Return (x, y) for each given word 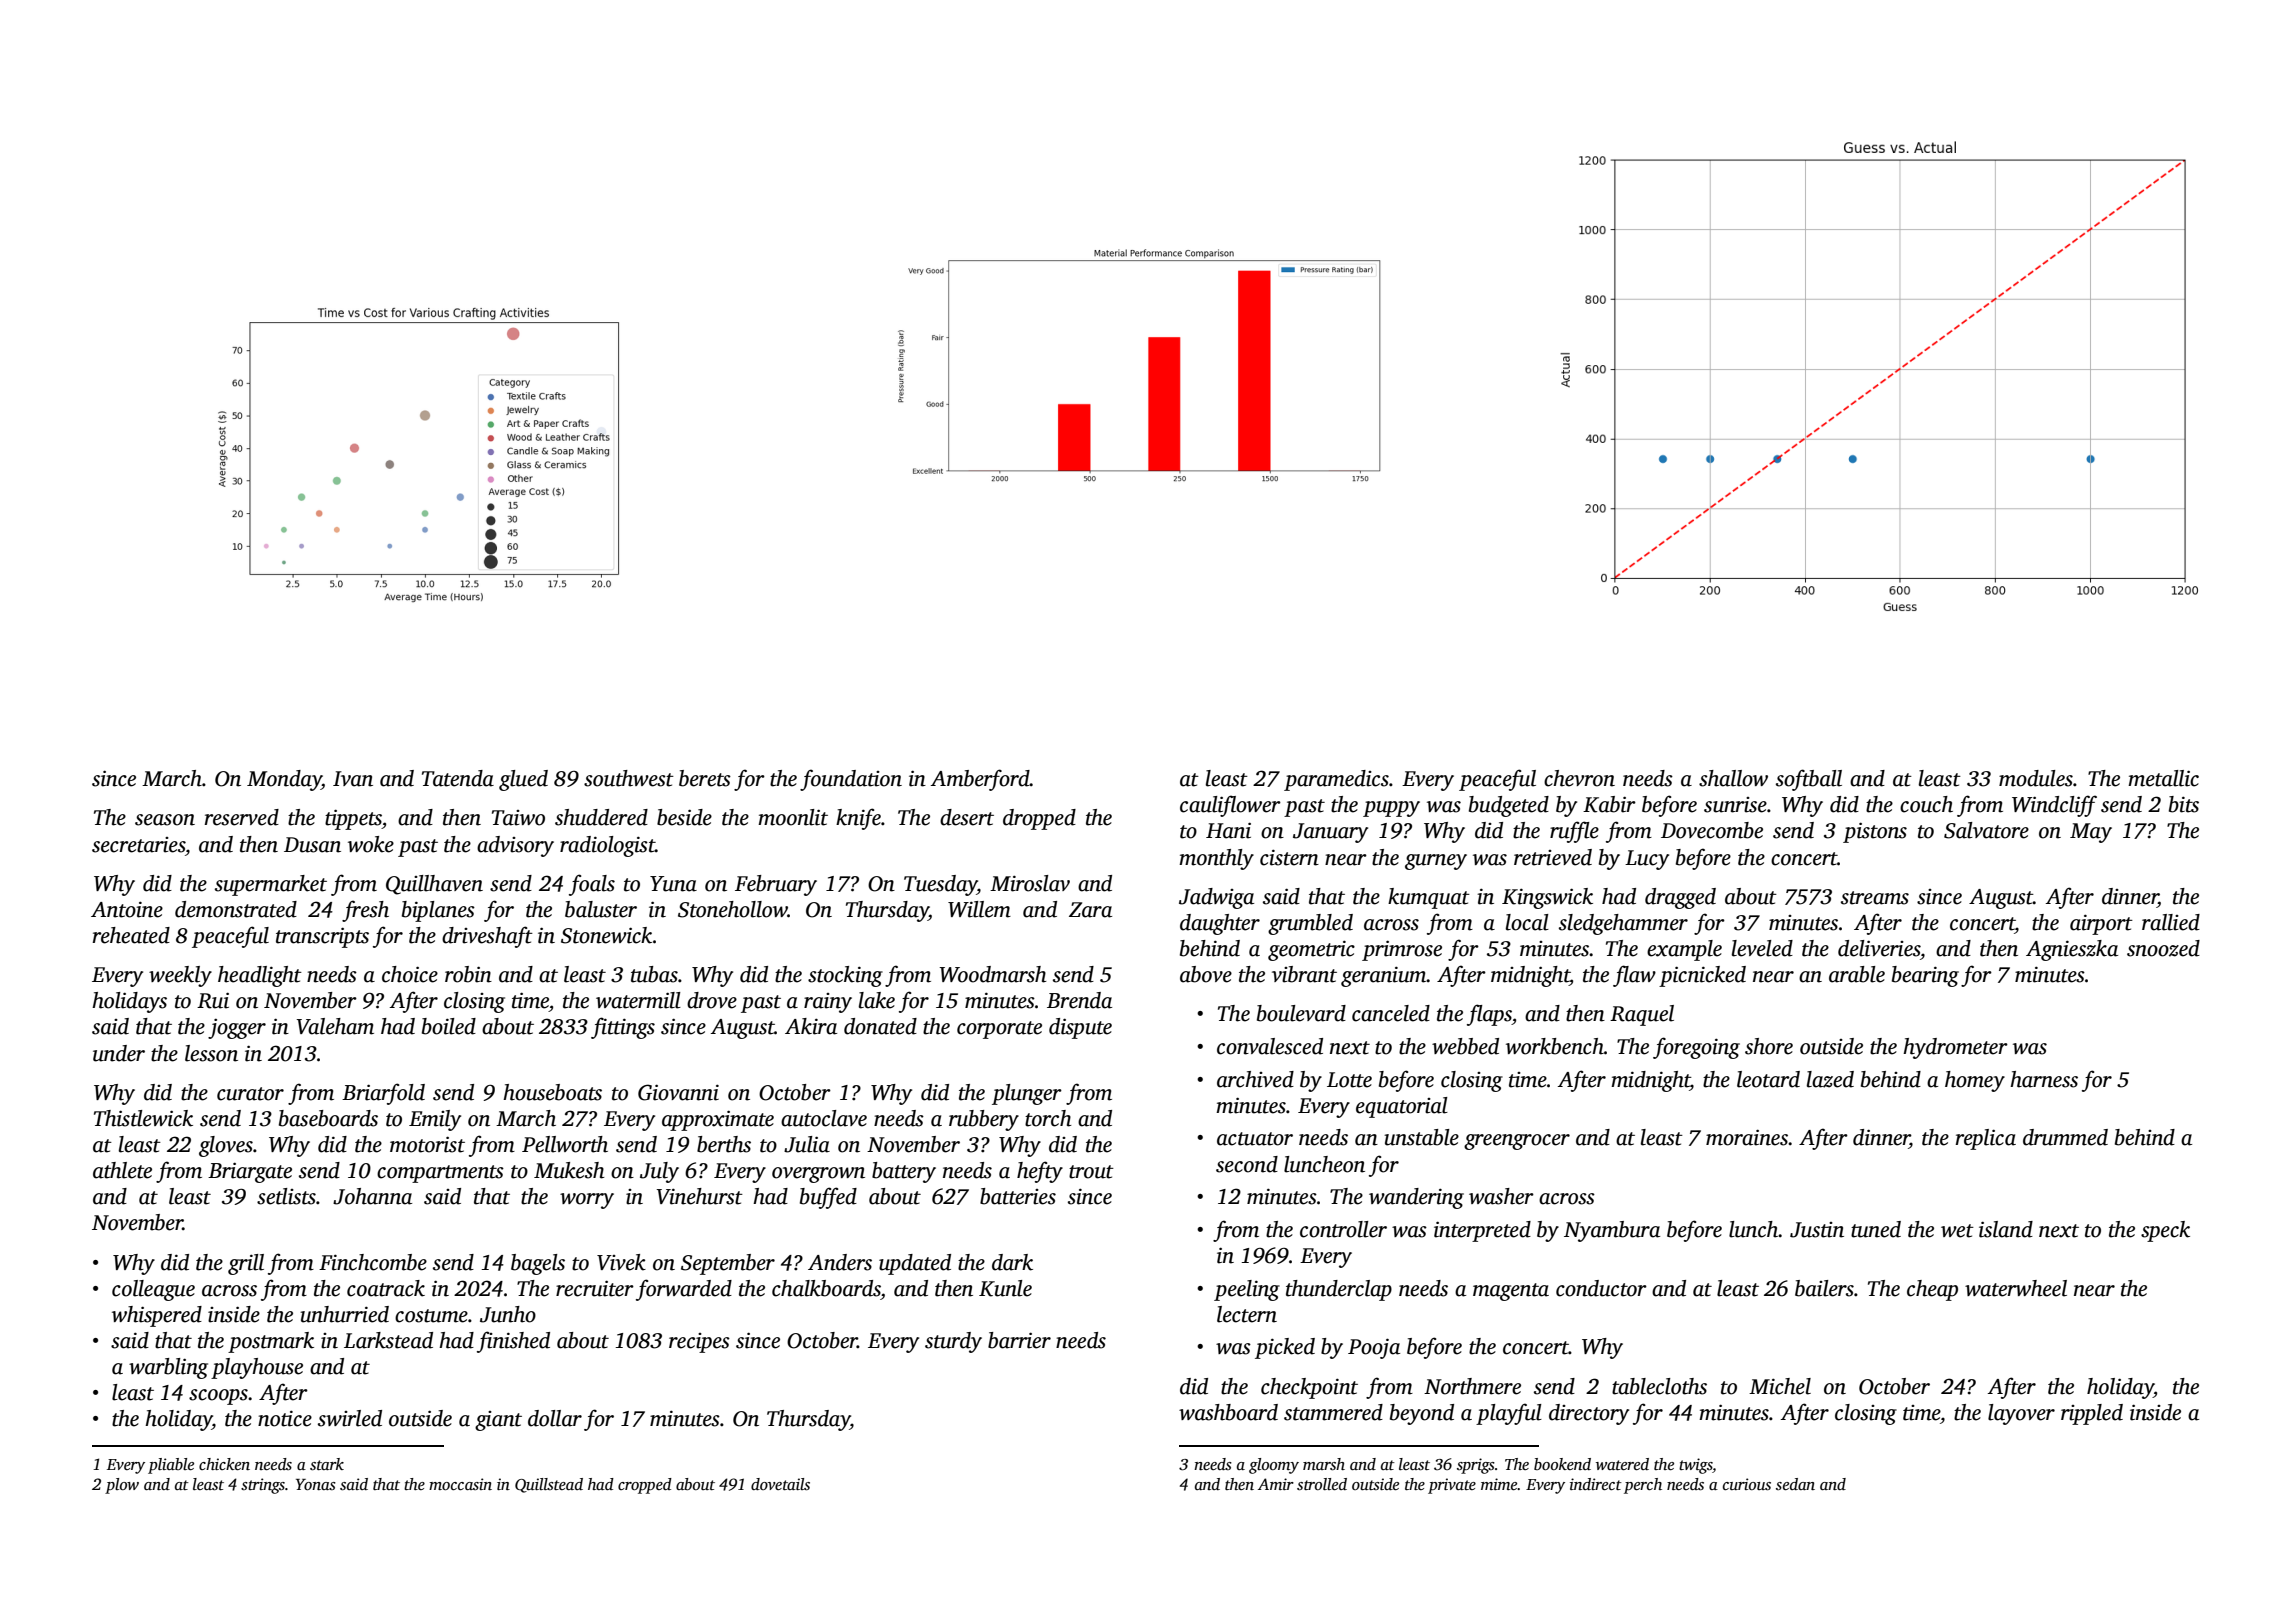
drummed (2065, 1137)
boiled (449, 1026)
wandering (1416, 1198)
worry (587, 1201)
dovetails (780, 1484)
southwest (629, 778)
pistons (1875, 832)
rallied (2171, 922)
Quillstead (549, 1485)
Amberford (980, 780)
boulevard (1301, 1013)
